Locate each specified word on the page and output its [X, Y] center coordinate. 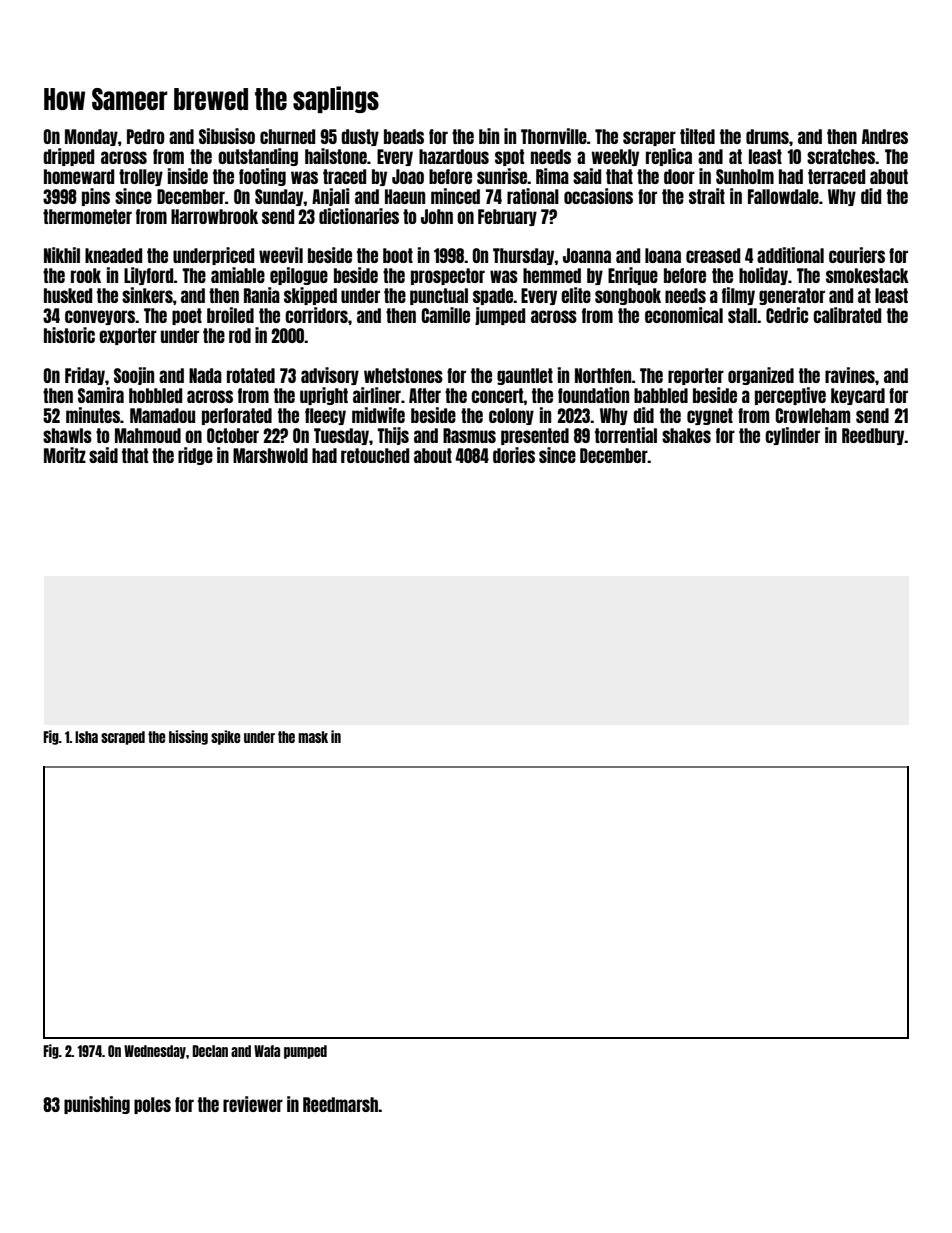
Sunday [279, 197]
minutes [93, 415]
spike [226, 737]
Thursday [524, 256]
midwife [378, 415]
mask [313, 737]
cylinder [792, 436]
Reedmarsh [340, 1104]
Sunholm [745, 176]
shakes [686, 435]
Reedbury [873, 436]
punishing [97, 1105]
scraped [123, 738]
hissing [188, 737]
